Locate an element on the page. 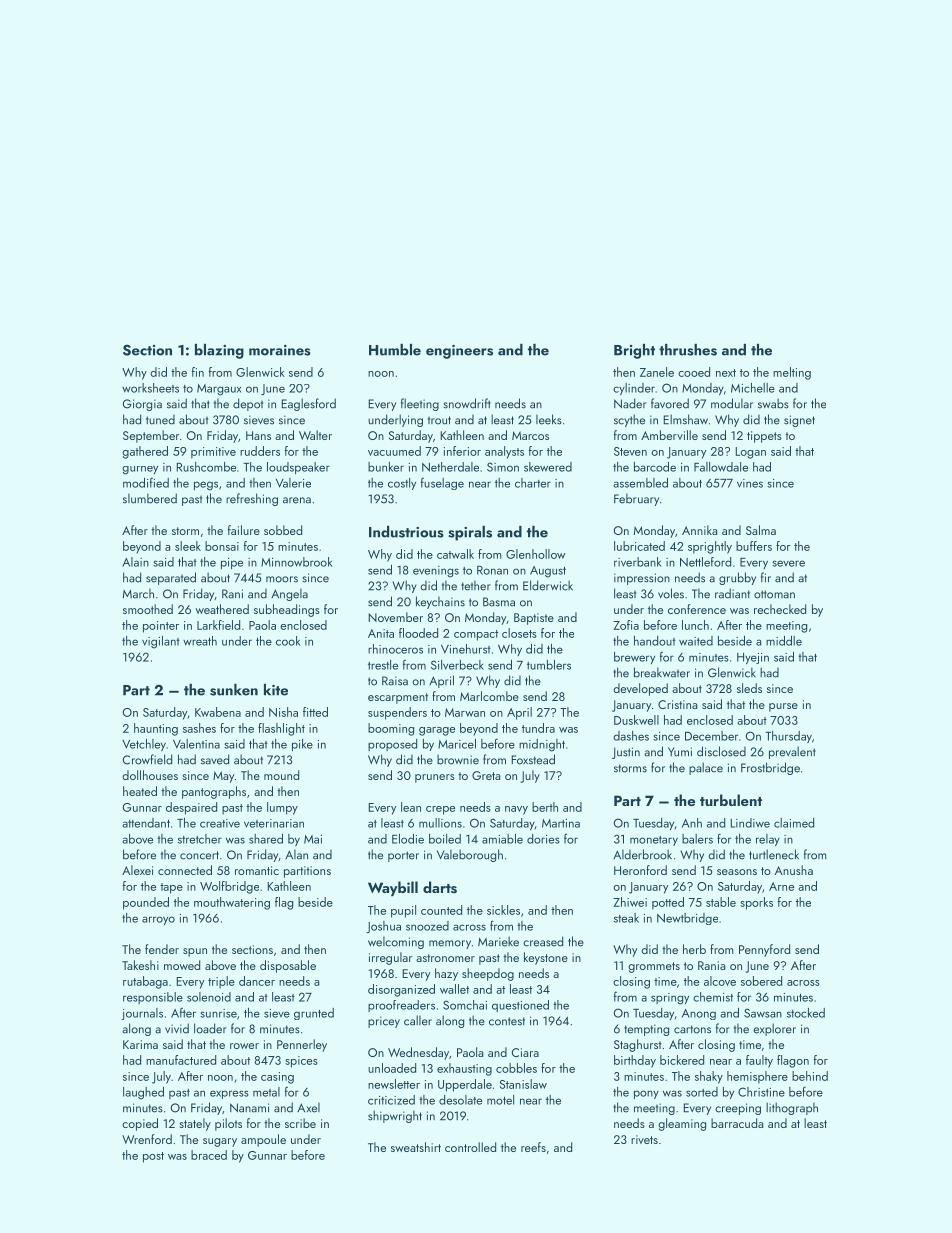 The image size is (952, 1233). snowdrift is located at coordinates (467, 403).
